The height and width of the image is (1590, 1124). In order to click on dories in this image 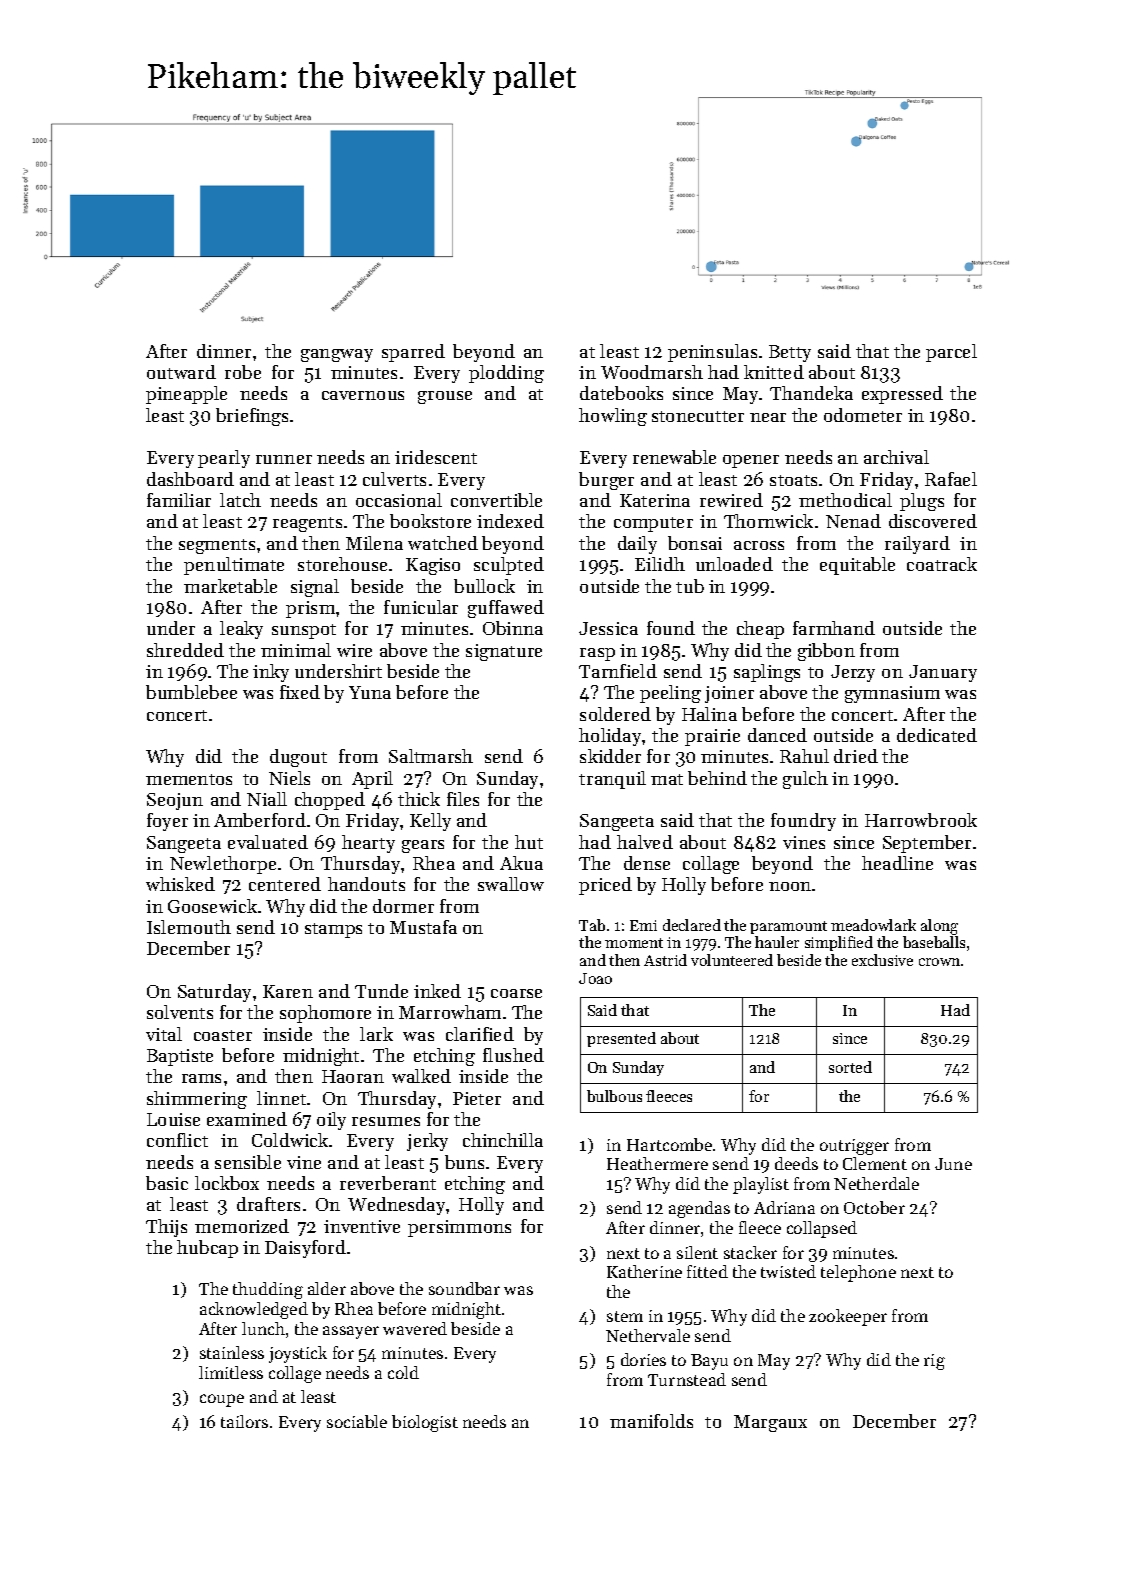, I will do `click(643, 1359)`.
